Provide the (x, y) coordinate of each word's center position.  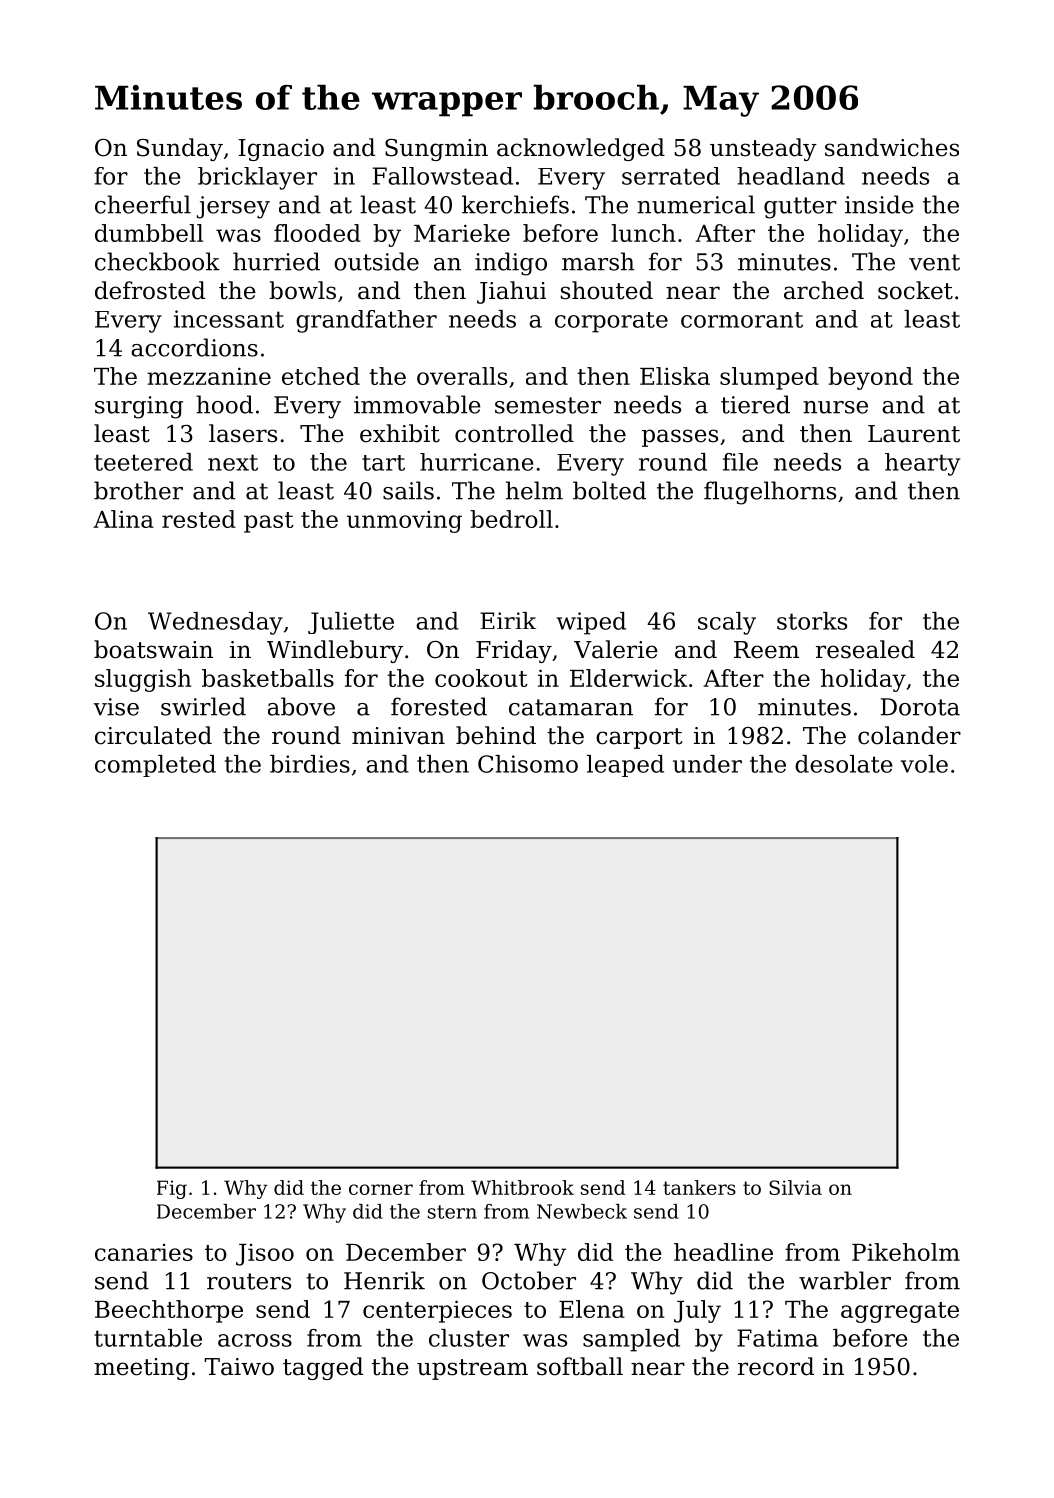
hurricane (476, 462)
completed (155, 766)
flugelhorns (770, 493)
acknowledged (581, 149)
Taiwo (239, 1367)
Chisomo (528, 764)
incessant (229, 319)
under (707, 764)
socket (915, 290)
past (269, 522)
